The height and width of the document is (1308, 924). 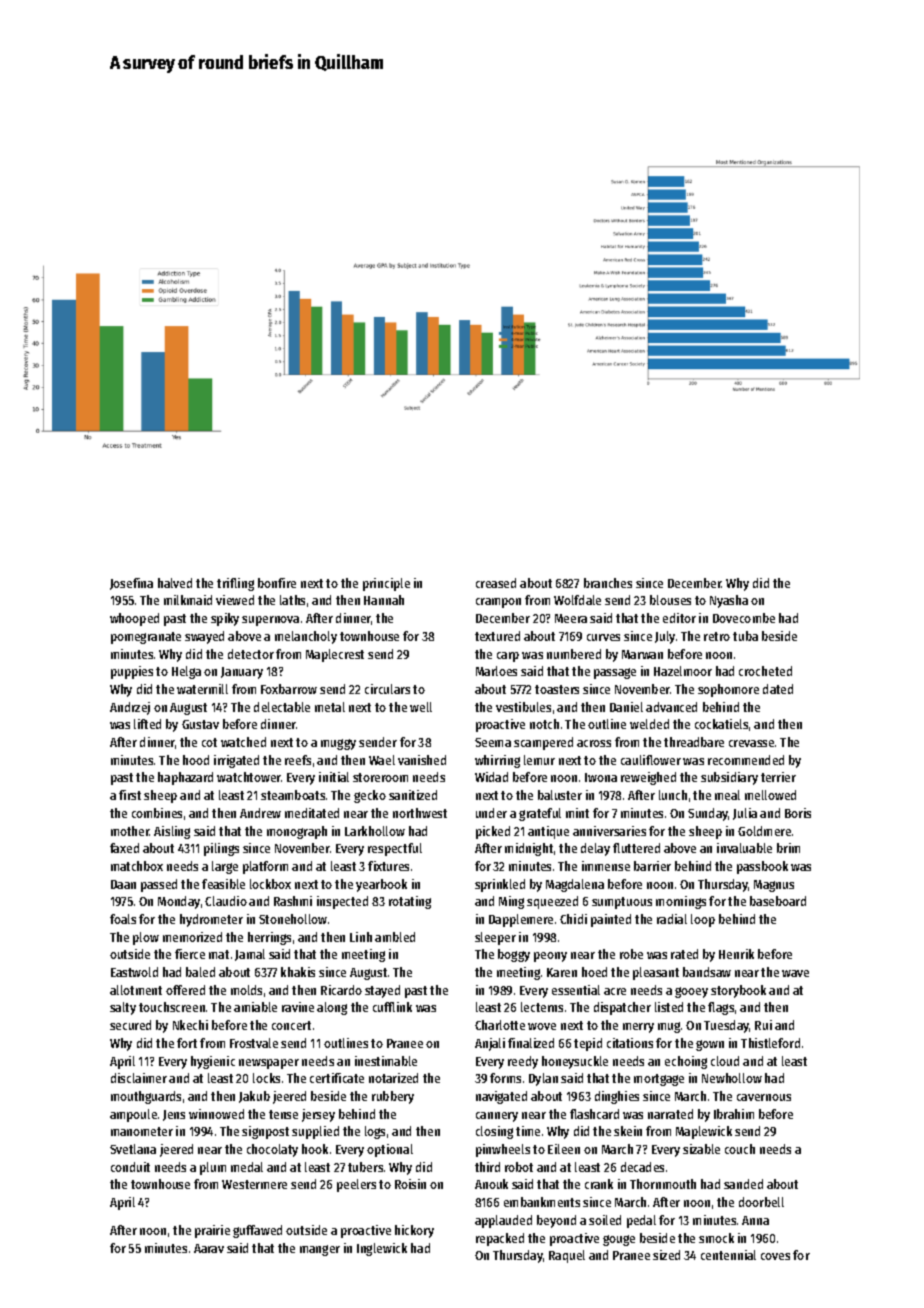 I want to click on Inglewick, so click(x=382, y=1249).
